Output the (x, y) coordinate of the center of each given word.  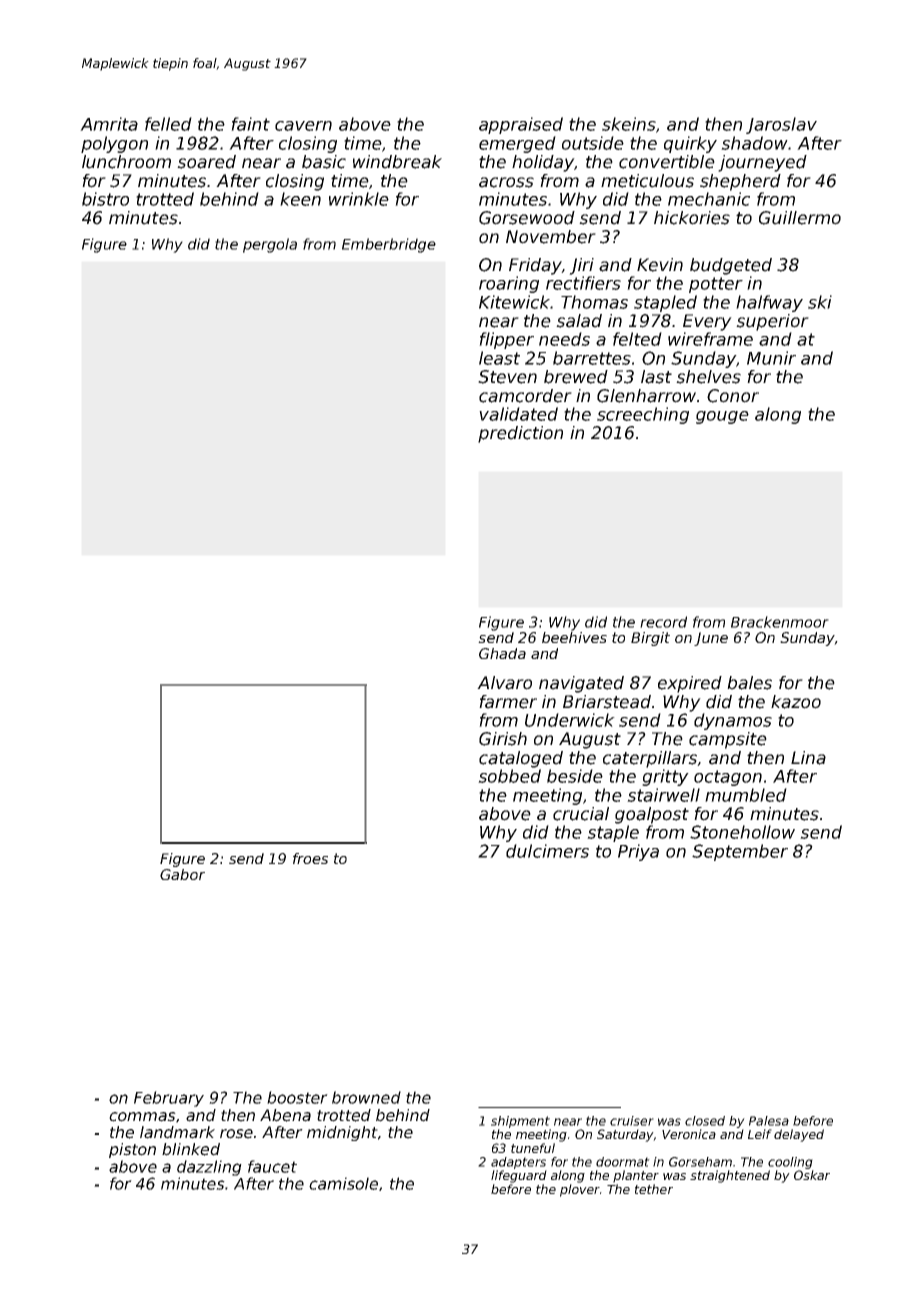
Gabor (182, 874)
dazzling (209, 1168)
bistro (105, 199)
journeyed (762, 163)
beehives (574, 637)
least (499, 358)
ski (820, 302)
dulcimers (547, 851)
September (740, 852)
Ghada (502, 653)
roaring (509, 284)
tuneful (533, 1148)
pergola (270, 245)
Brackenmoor (780, 622)
